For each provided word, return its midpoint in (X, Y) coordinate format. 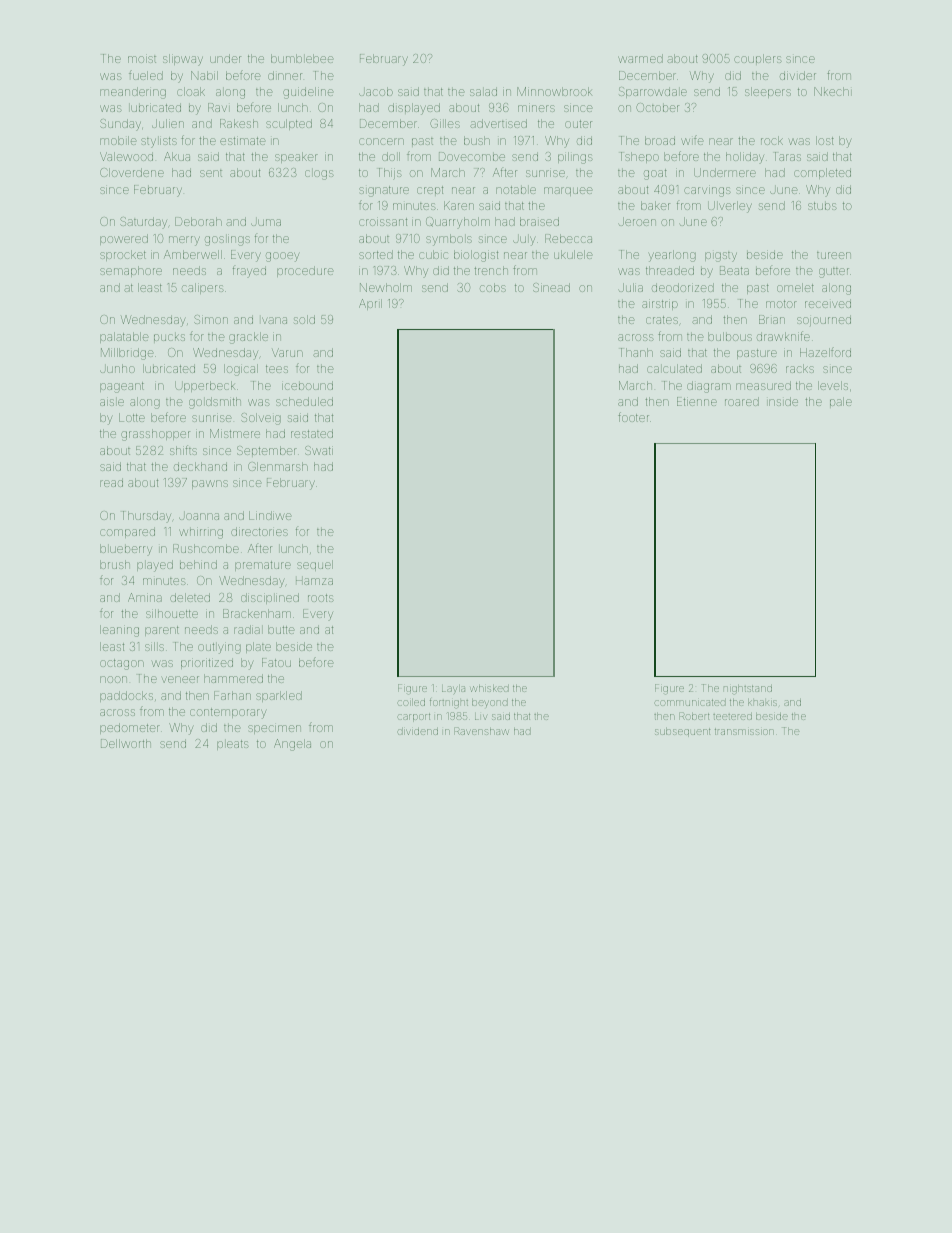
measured (763, 385)
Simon (211, 319)
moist (142, 58)
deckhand (200, 466)
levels (833, 385)
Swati (319, 450)
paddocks (126, 696)
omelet (795, 287)
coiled (411, 702)
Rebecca (568, 238)
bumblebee (302, 58)
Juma (266, 222)
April (370, 304)
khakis (762, 702)
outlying (219, 648)
